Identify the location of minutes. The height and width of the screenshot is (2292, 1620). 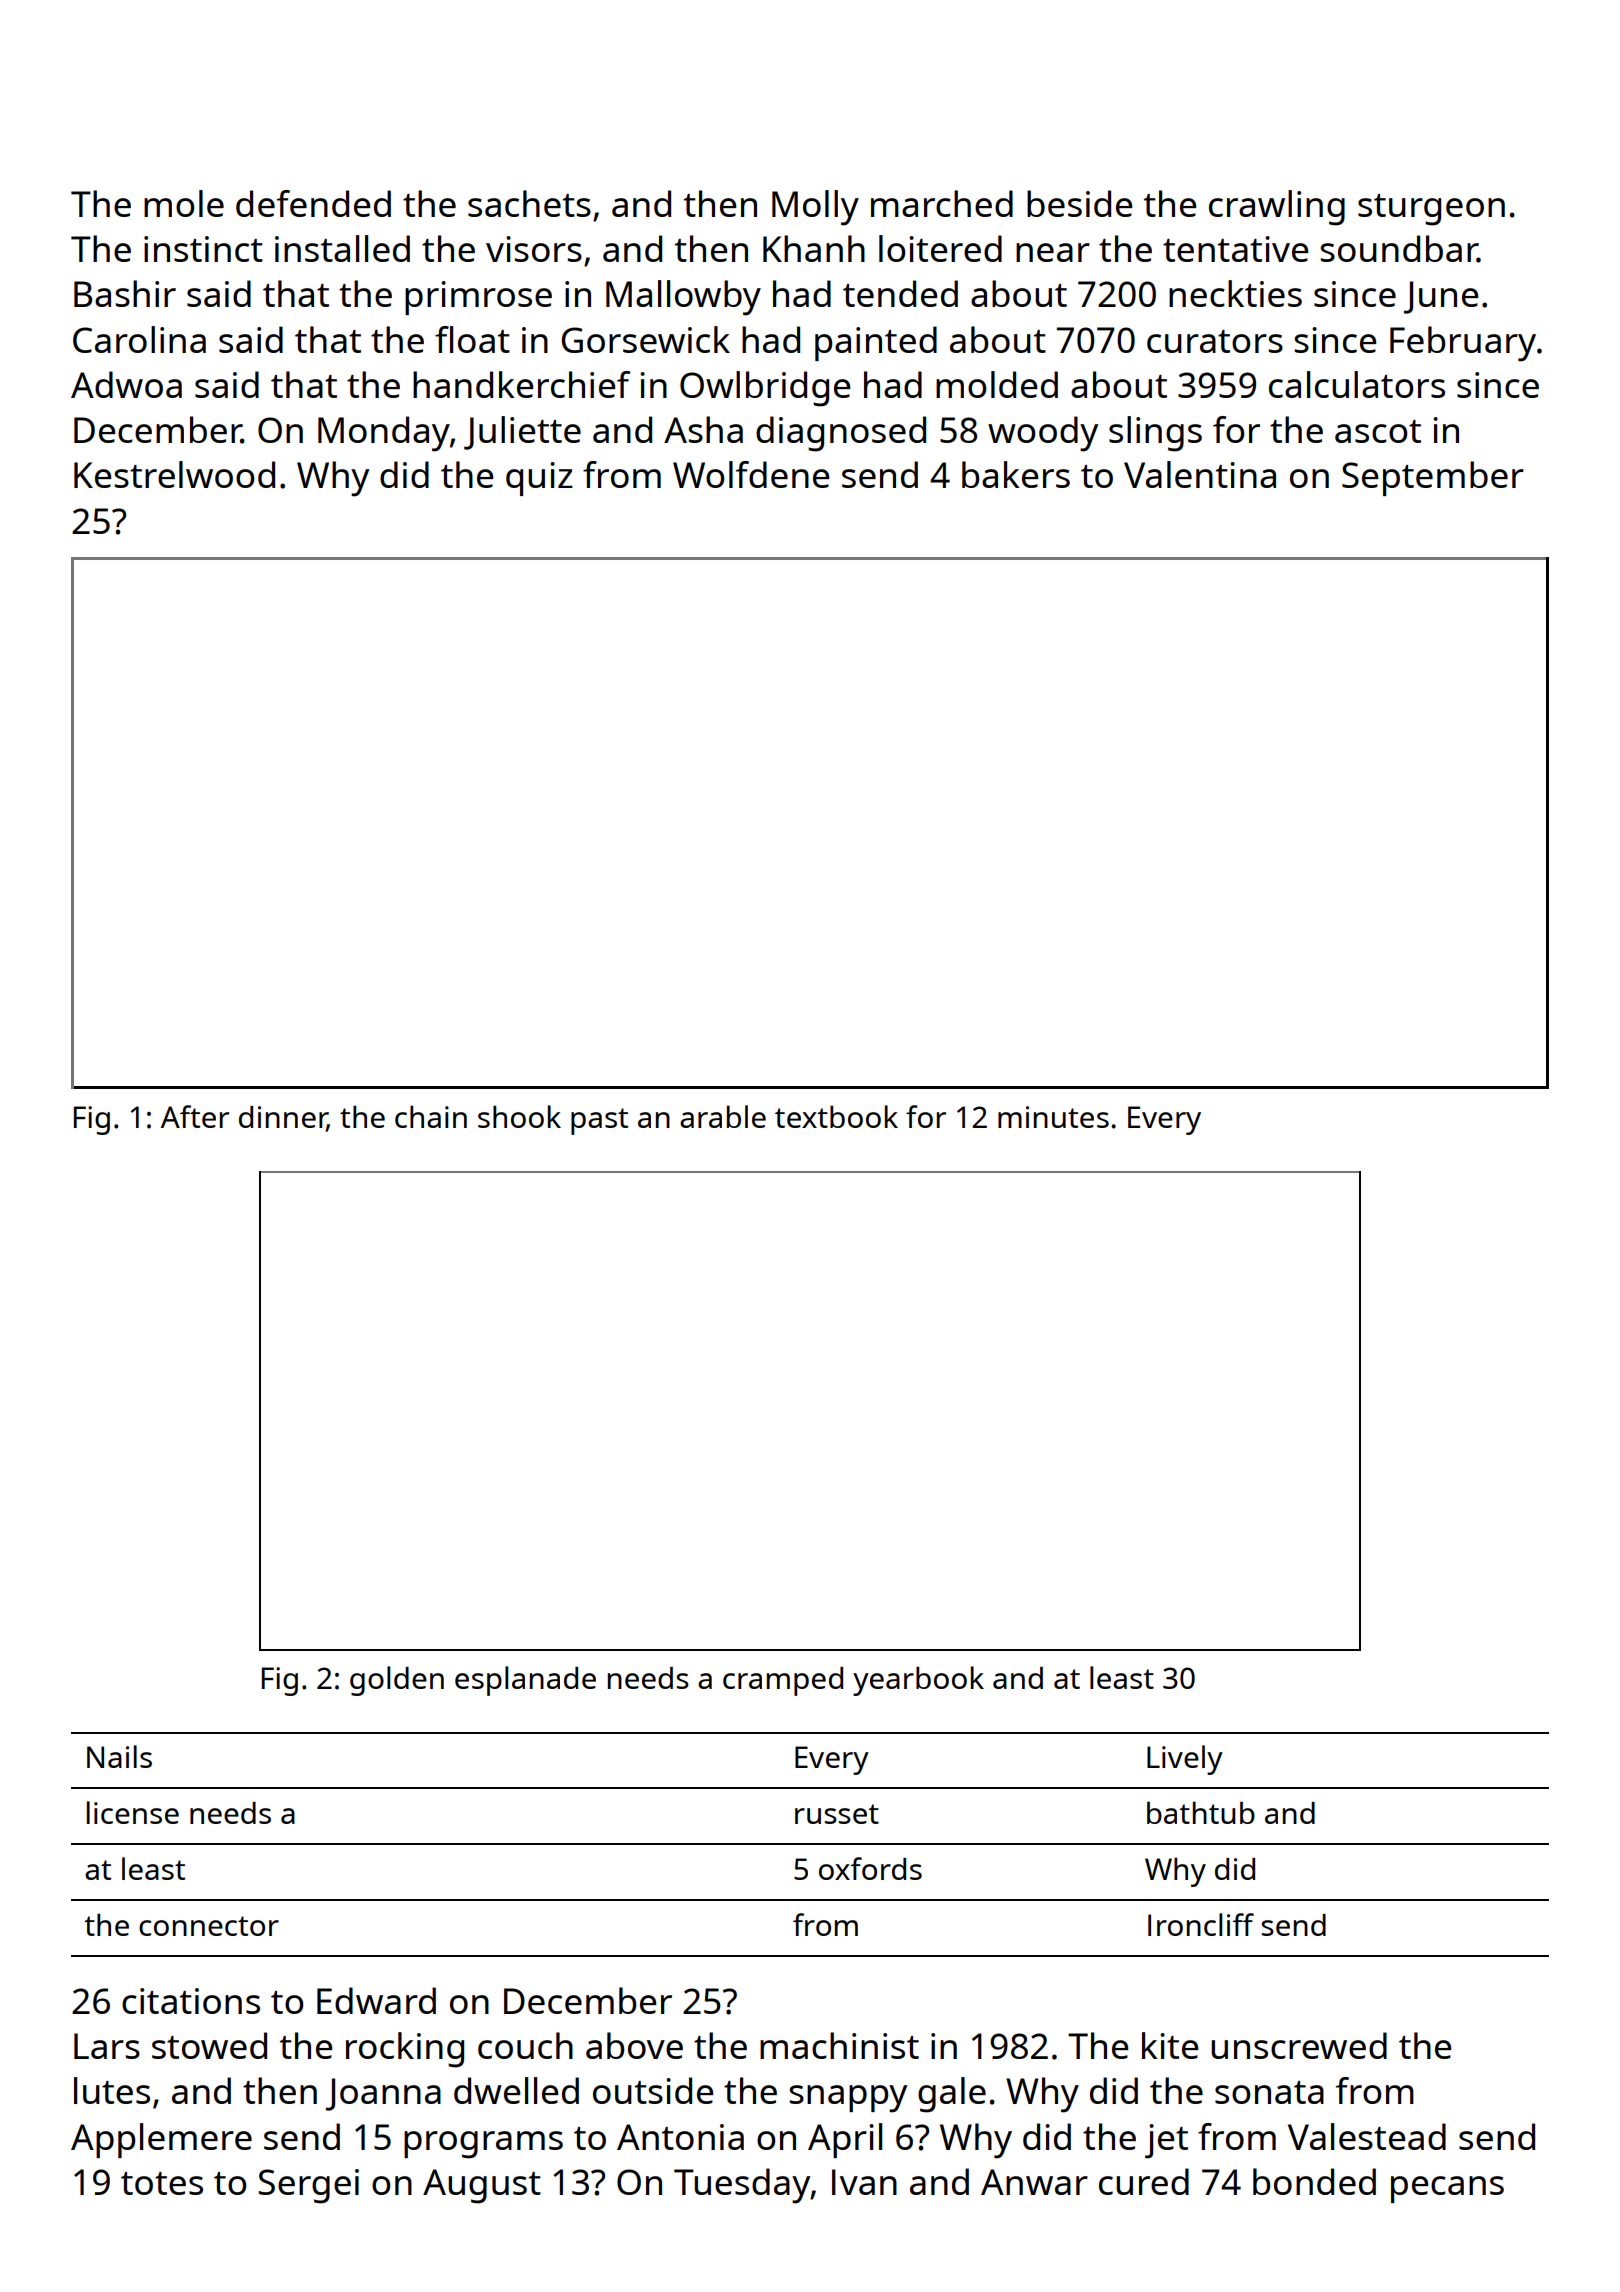
(1053, 1117).
